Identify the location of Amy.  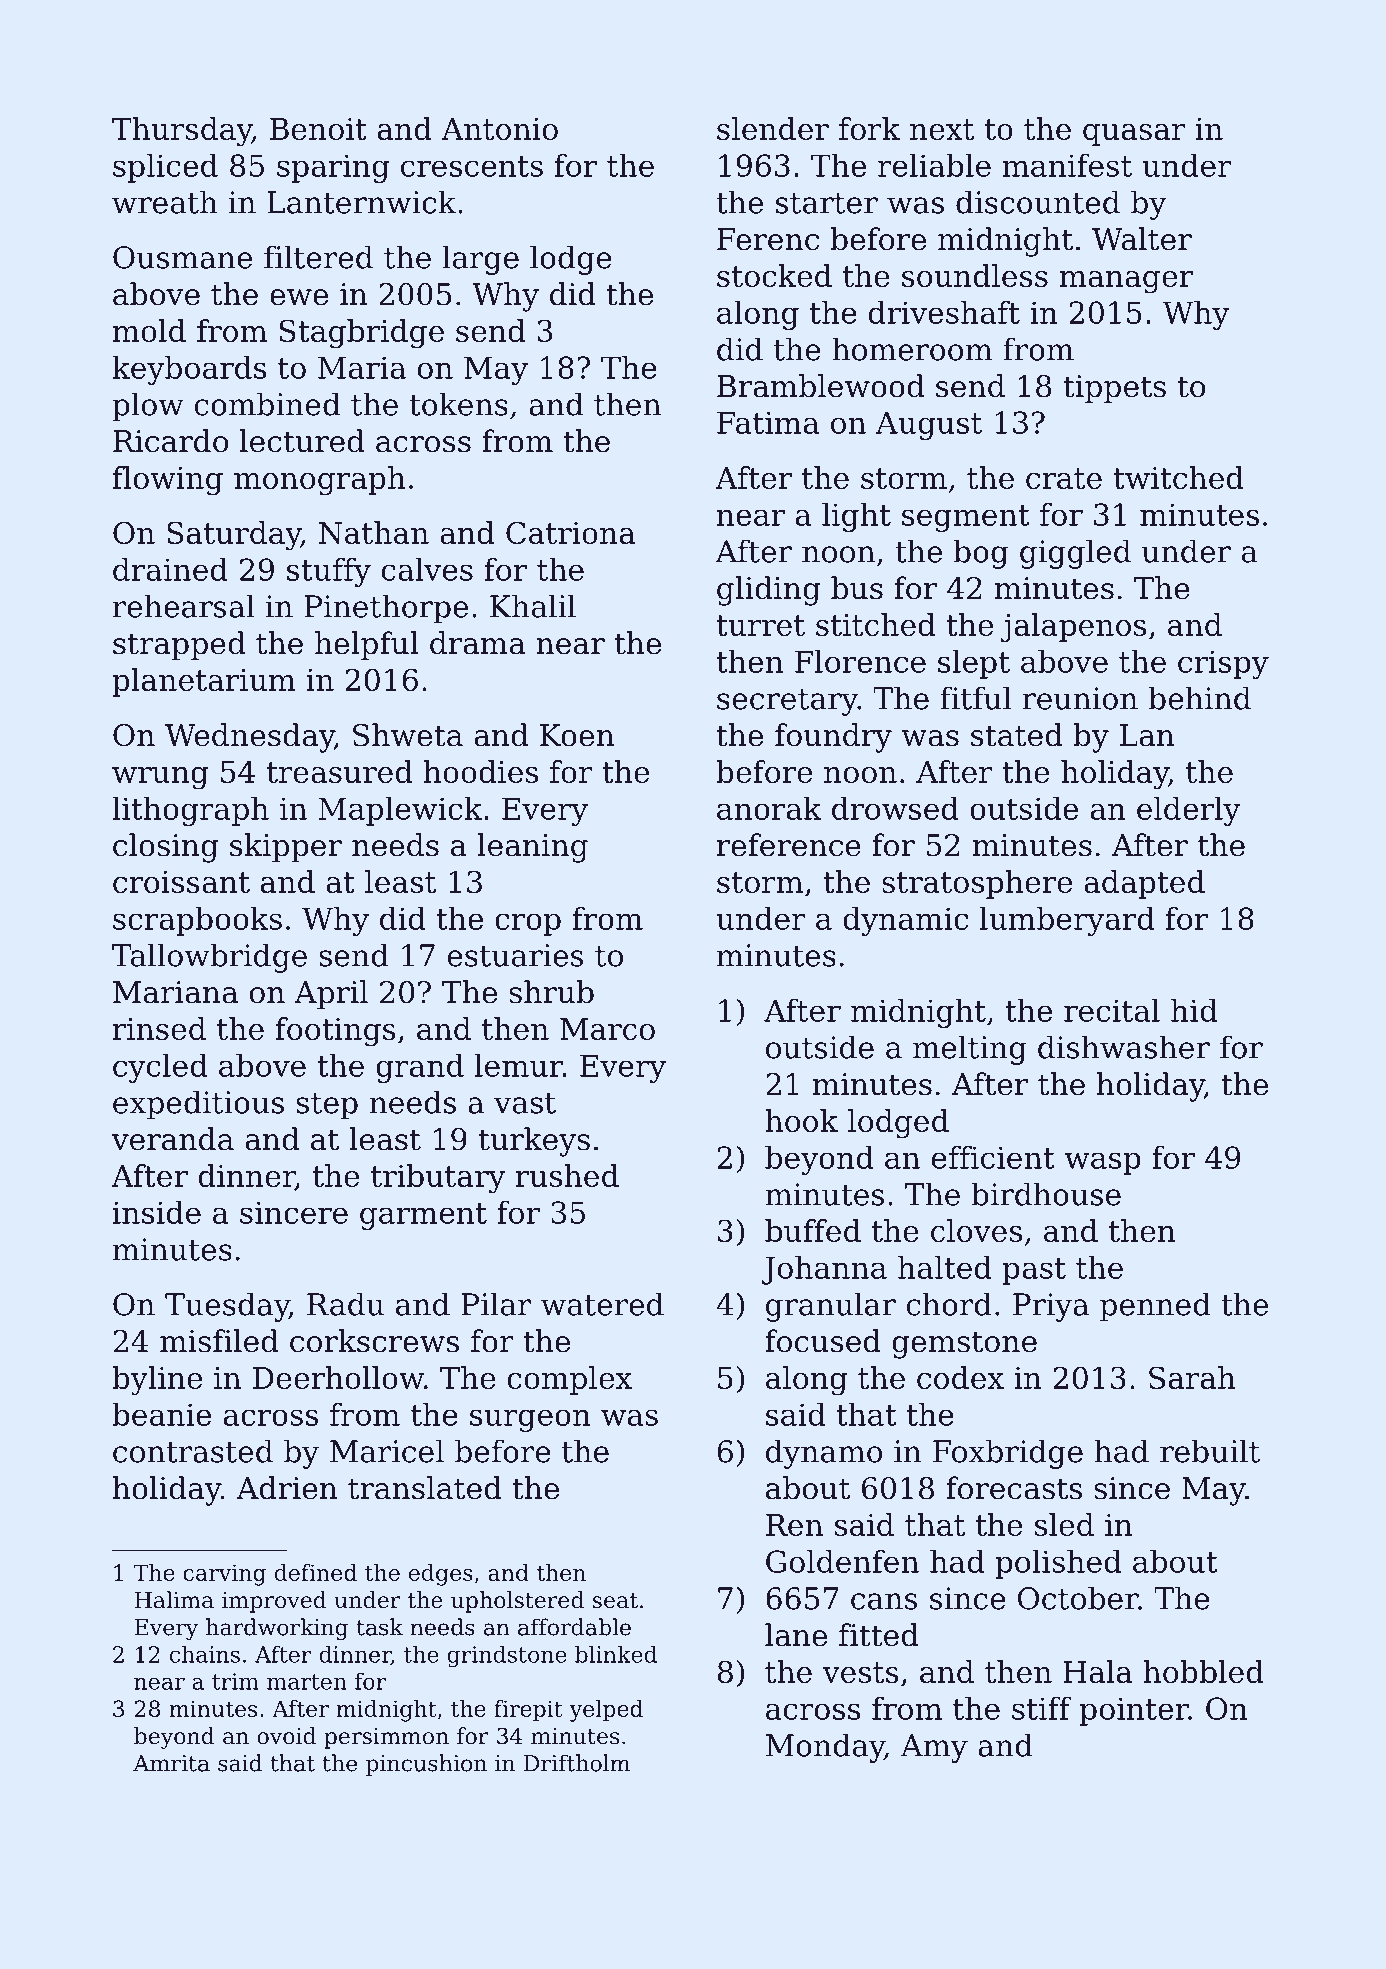
(934, 1748).
